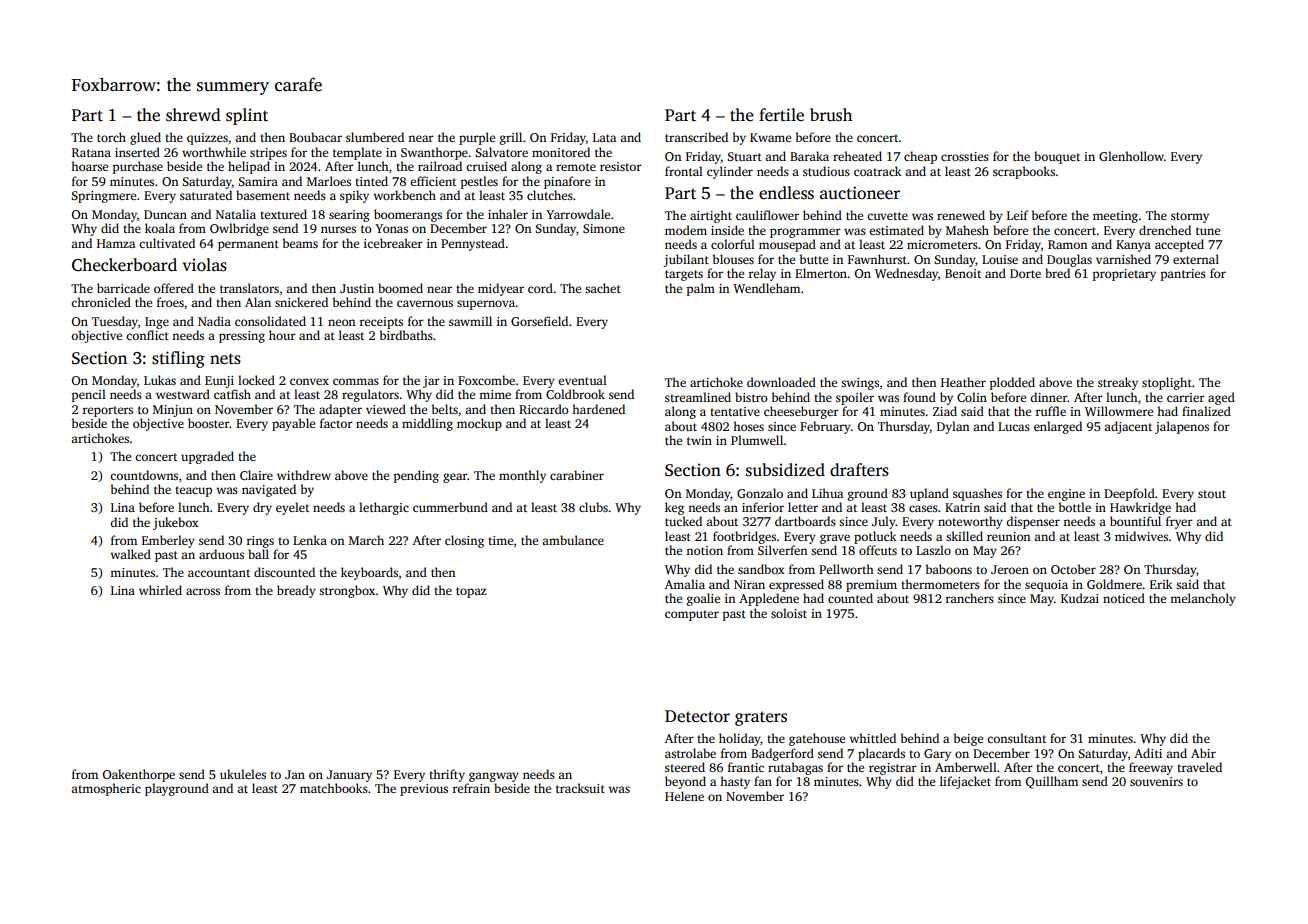  What do you see at coordinates (477, 138) in the image?
I see `purple` at bounding box center [477, 138].
